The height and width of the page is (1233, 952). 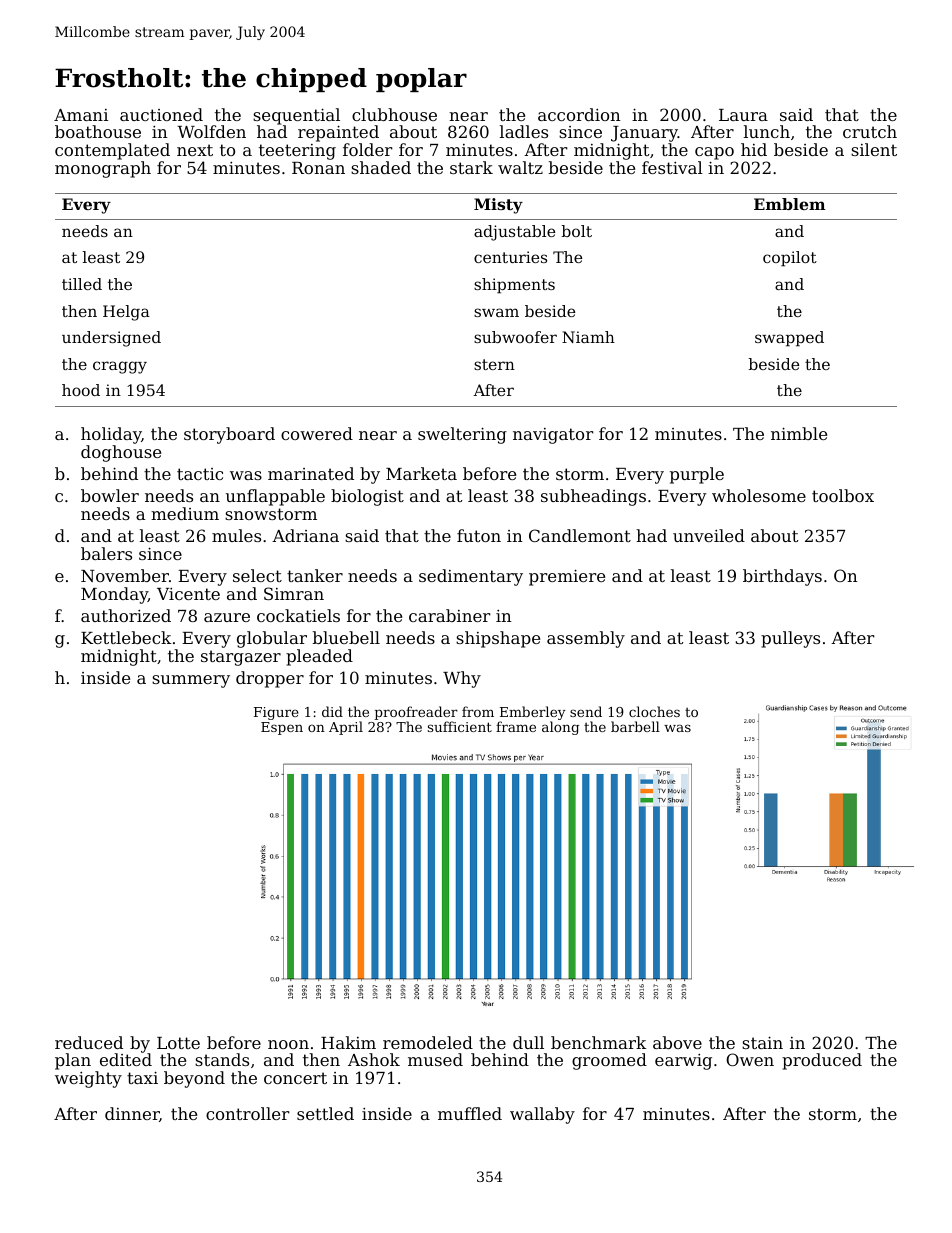 I want to click on stands, so click(x=222, y=1059).
